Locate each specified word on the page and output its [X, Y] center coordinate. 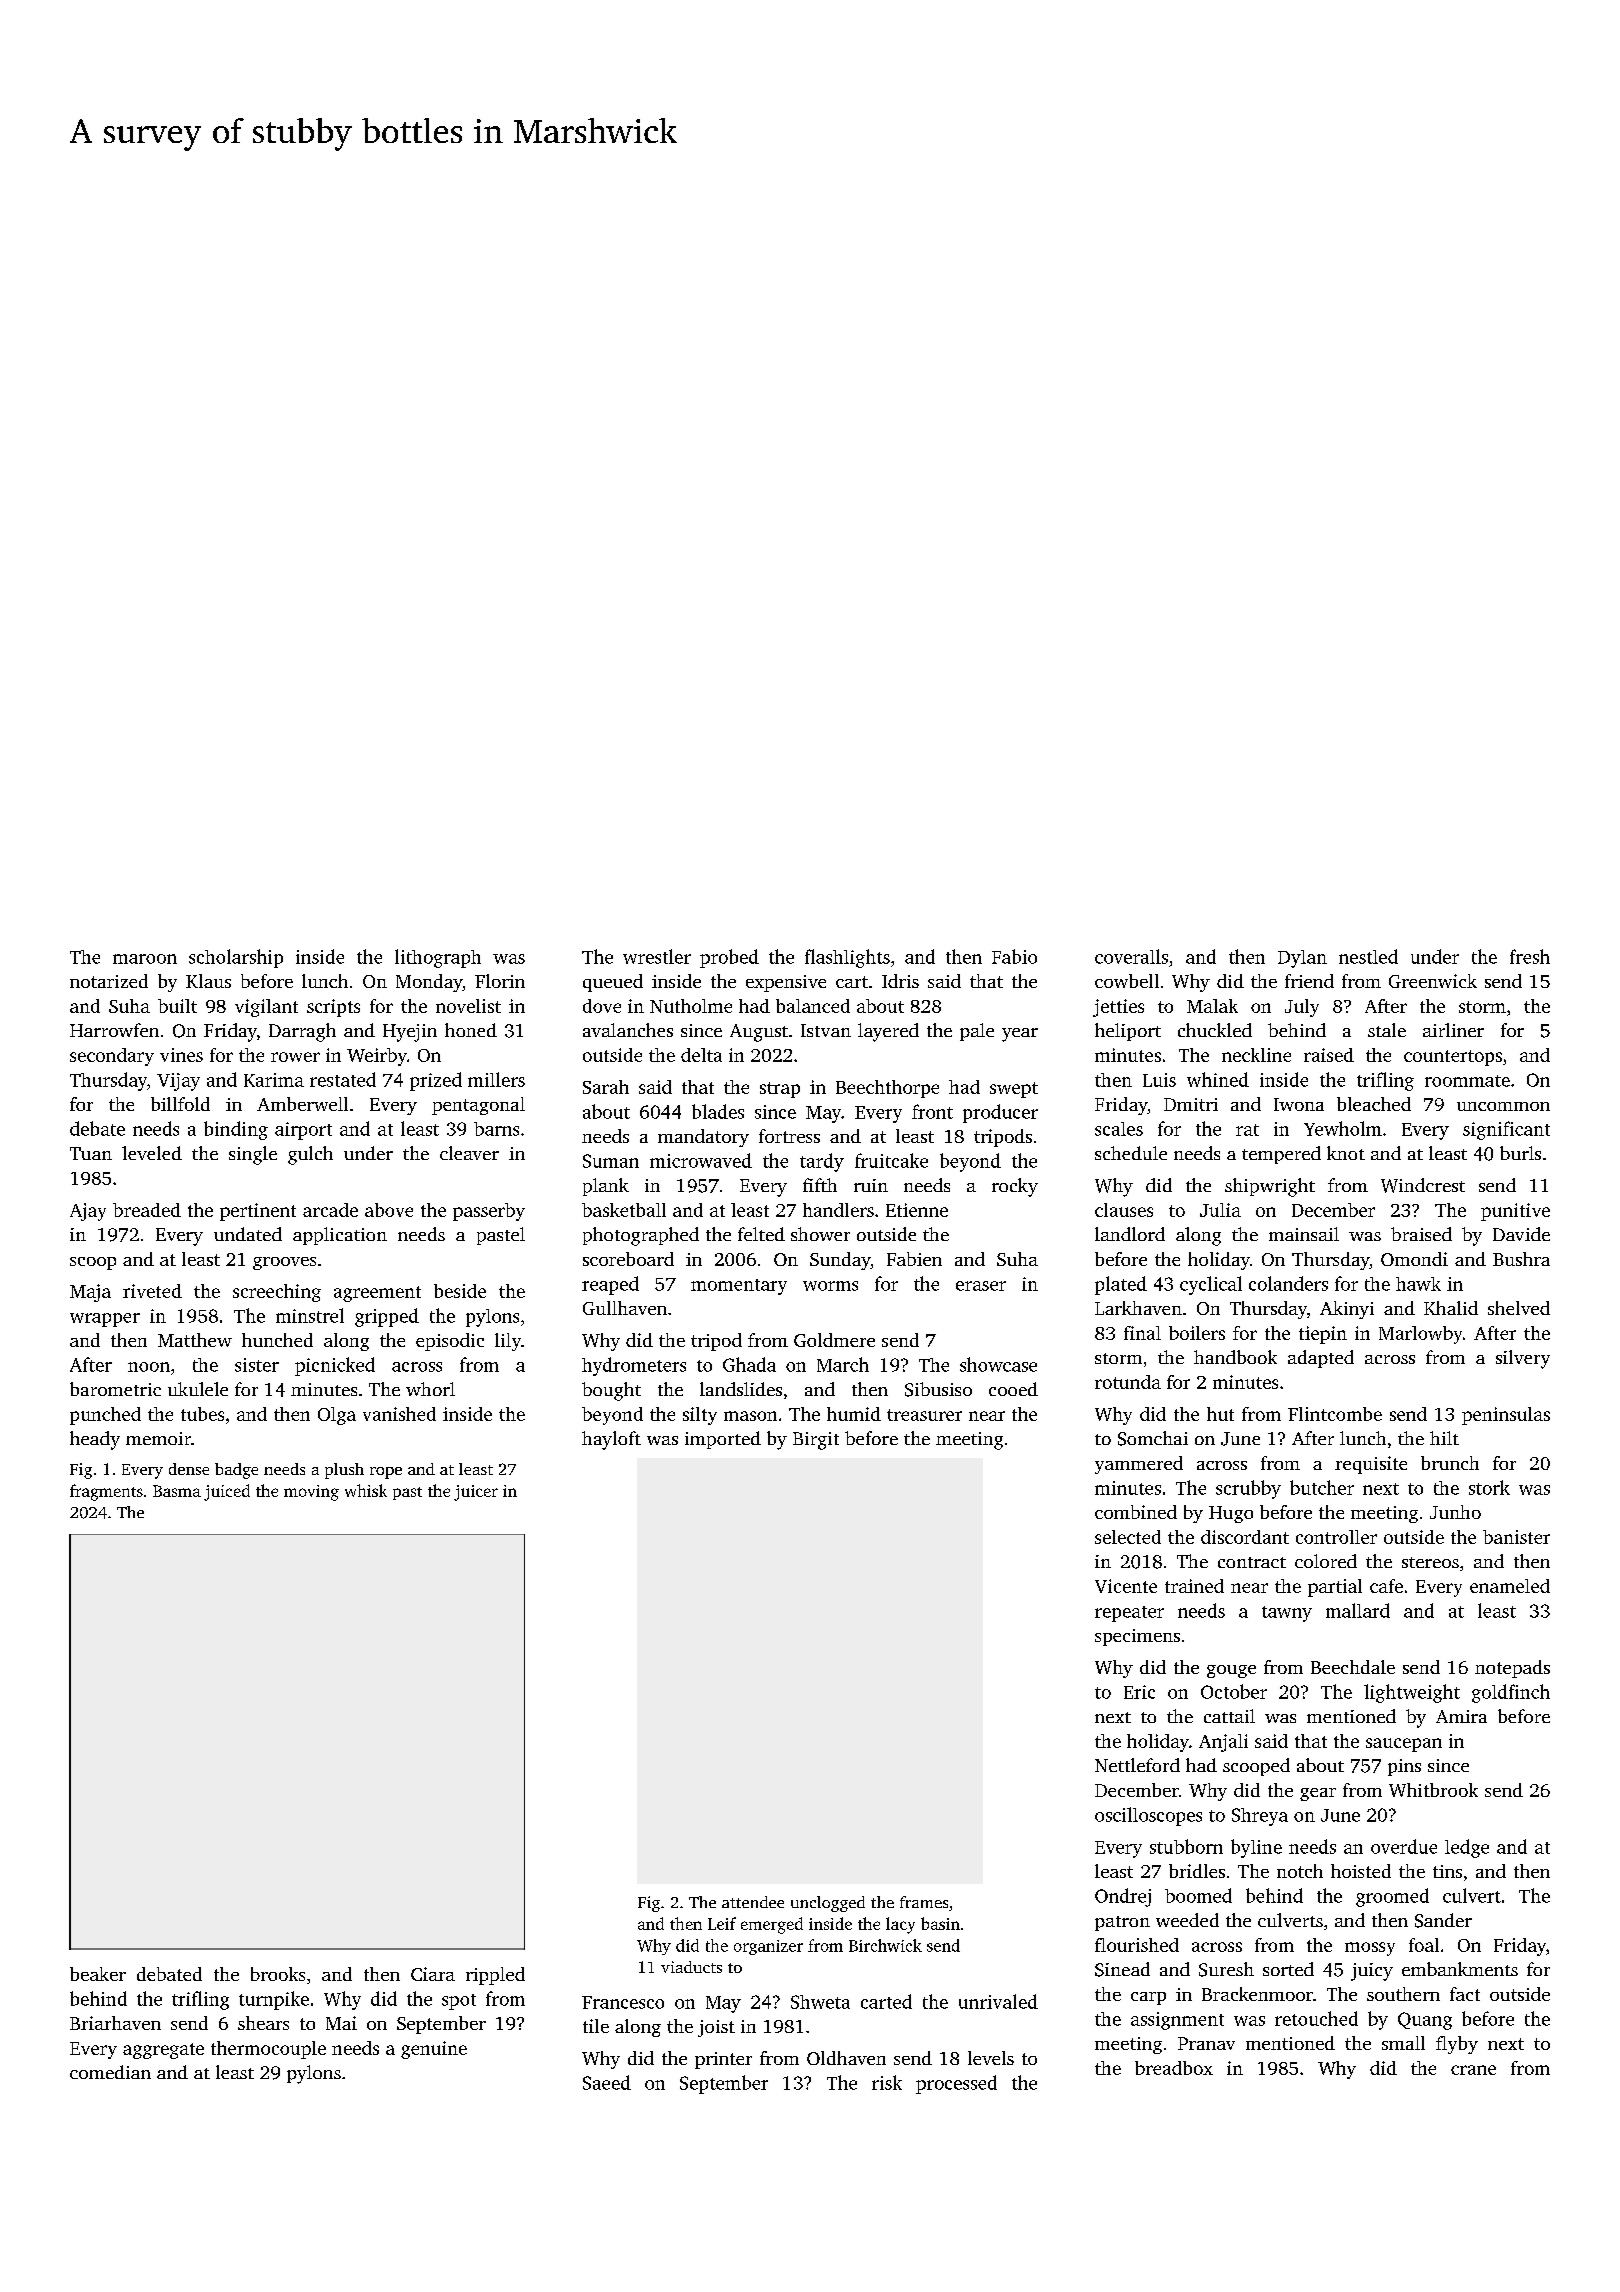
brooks [278, 1974]
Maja [90, 1293]
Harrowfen [114, 1030]
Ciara [433, 1974]
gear [1318, 1794]
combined [1136, 1512]
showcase [998, 1364]
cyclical [1211, 1285]
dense [189, 1469]
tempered [1281, 1155]
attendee [753, 1902]
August [759, 1033]
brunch [1450, 1463]
